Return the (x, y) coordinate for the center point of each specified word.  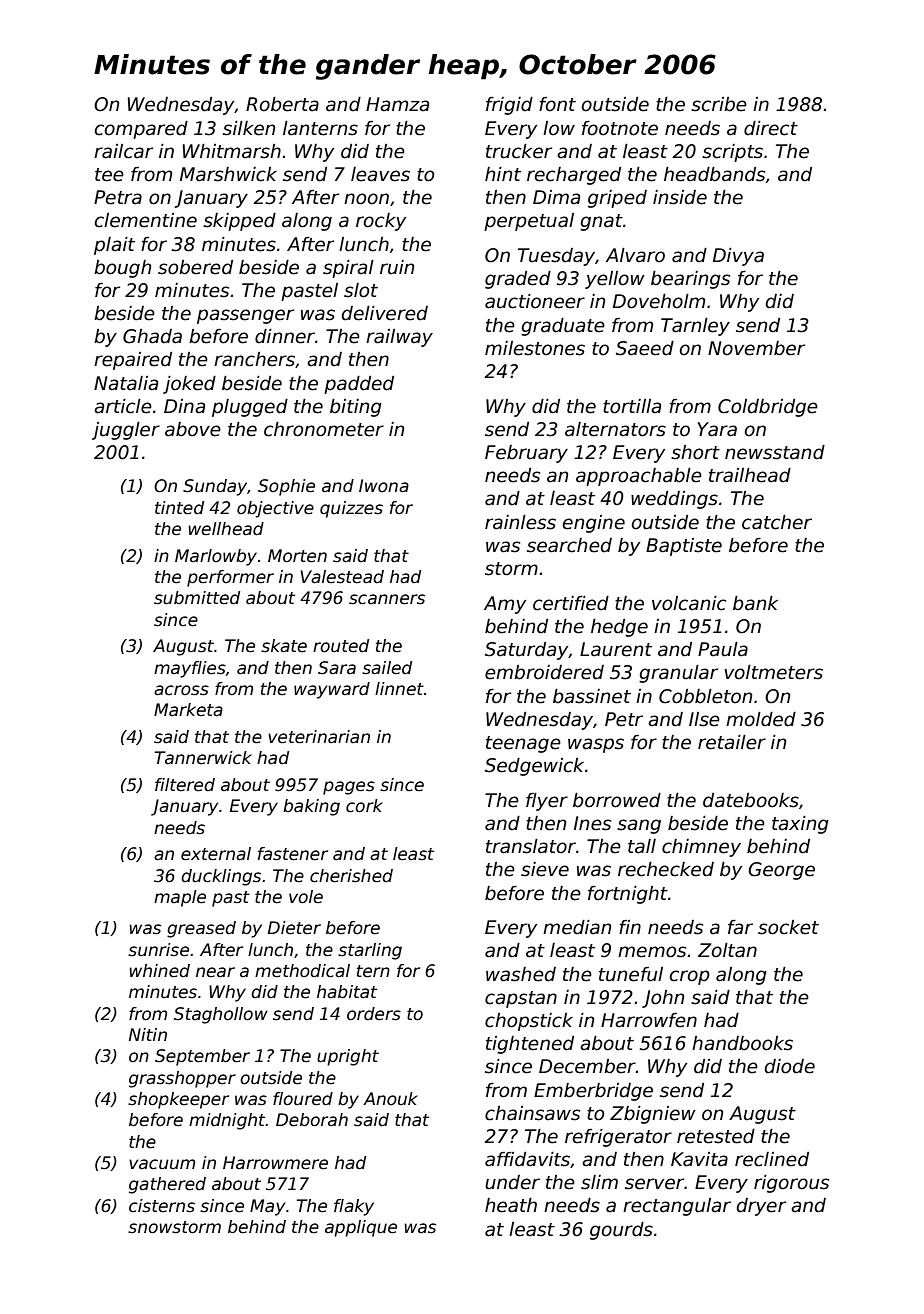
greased (201, 929)
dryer (761, 1207)
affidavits (527, 1159)
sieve (545, 869)
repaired (133, 361)
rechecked (666, 869)
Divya (738, 257)
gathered (167, 1185)
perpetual (529, 222)
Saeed (645, 348)
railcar (123, 151)
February (526, 454)
